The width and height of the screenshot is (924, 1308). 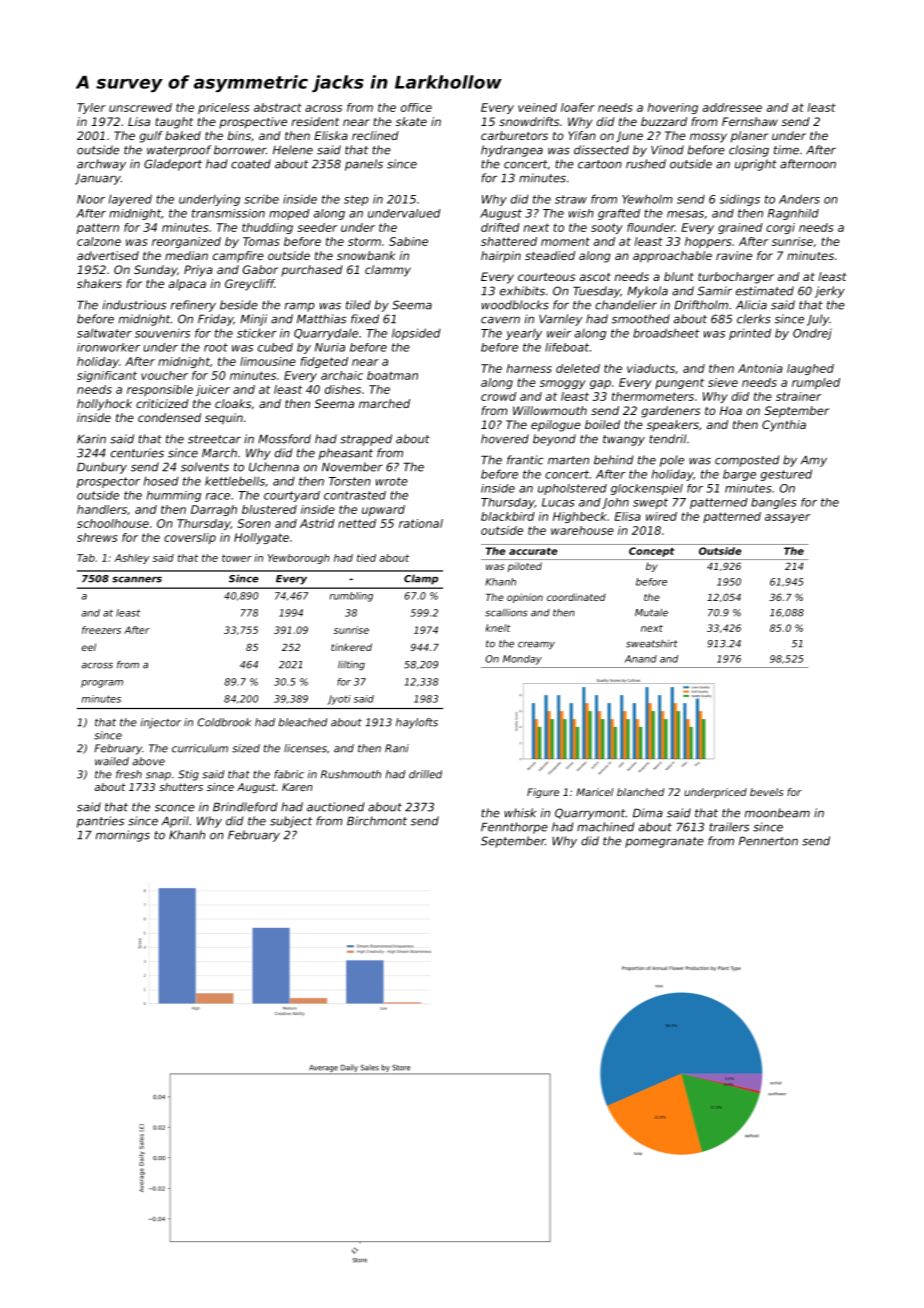 I want to click on step, so click(x=356, y=200).
